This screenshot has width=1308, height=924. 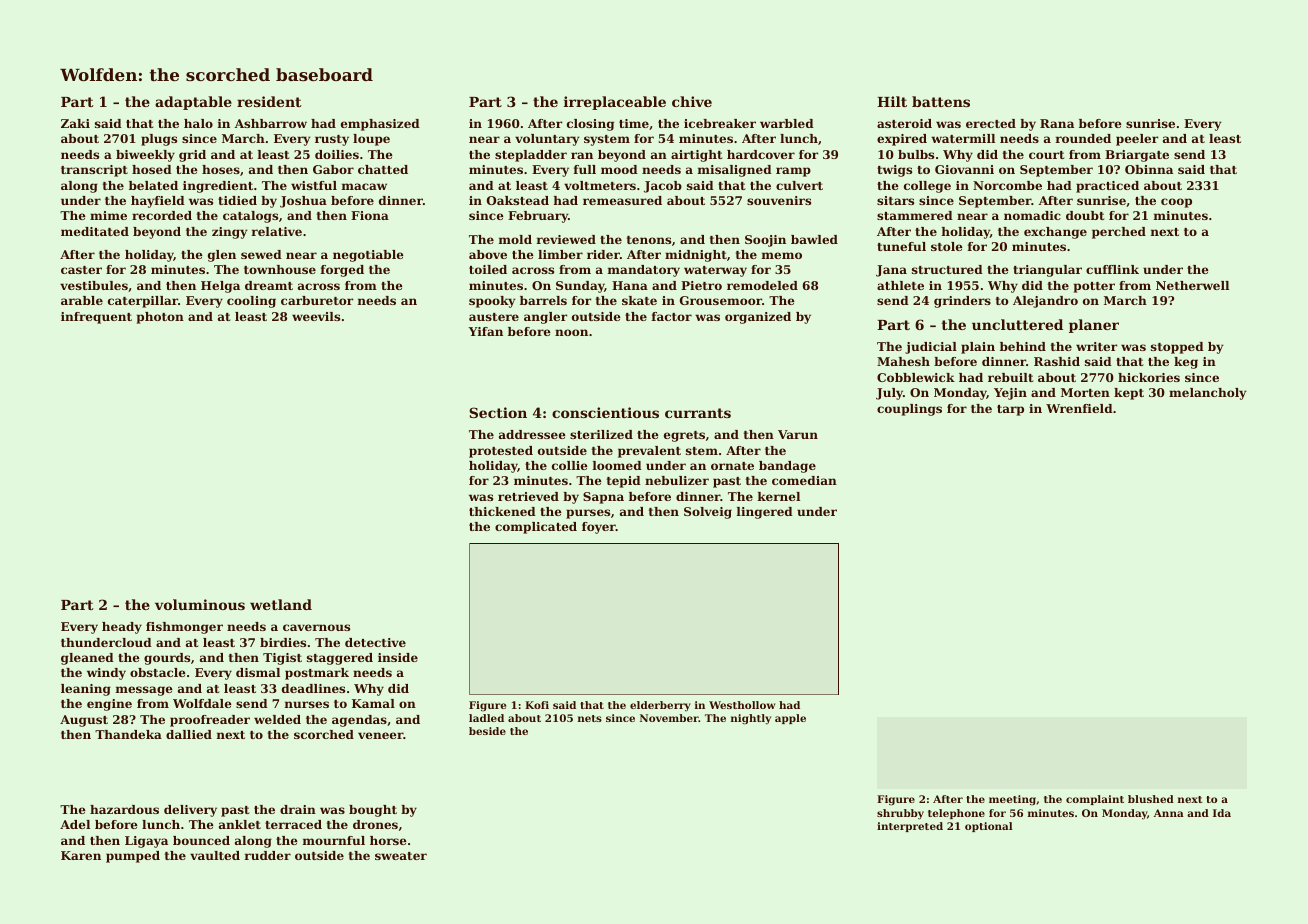 I want to click on battens, so click(x=941, y=101).
